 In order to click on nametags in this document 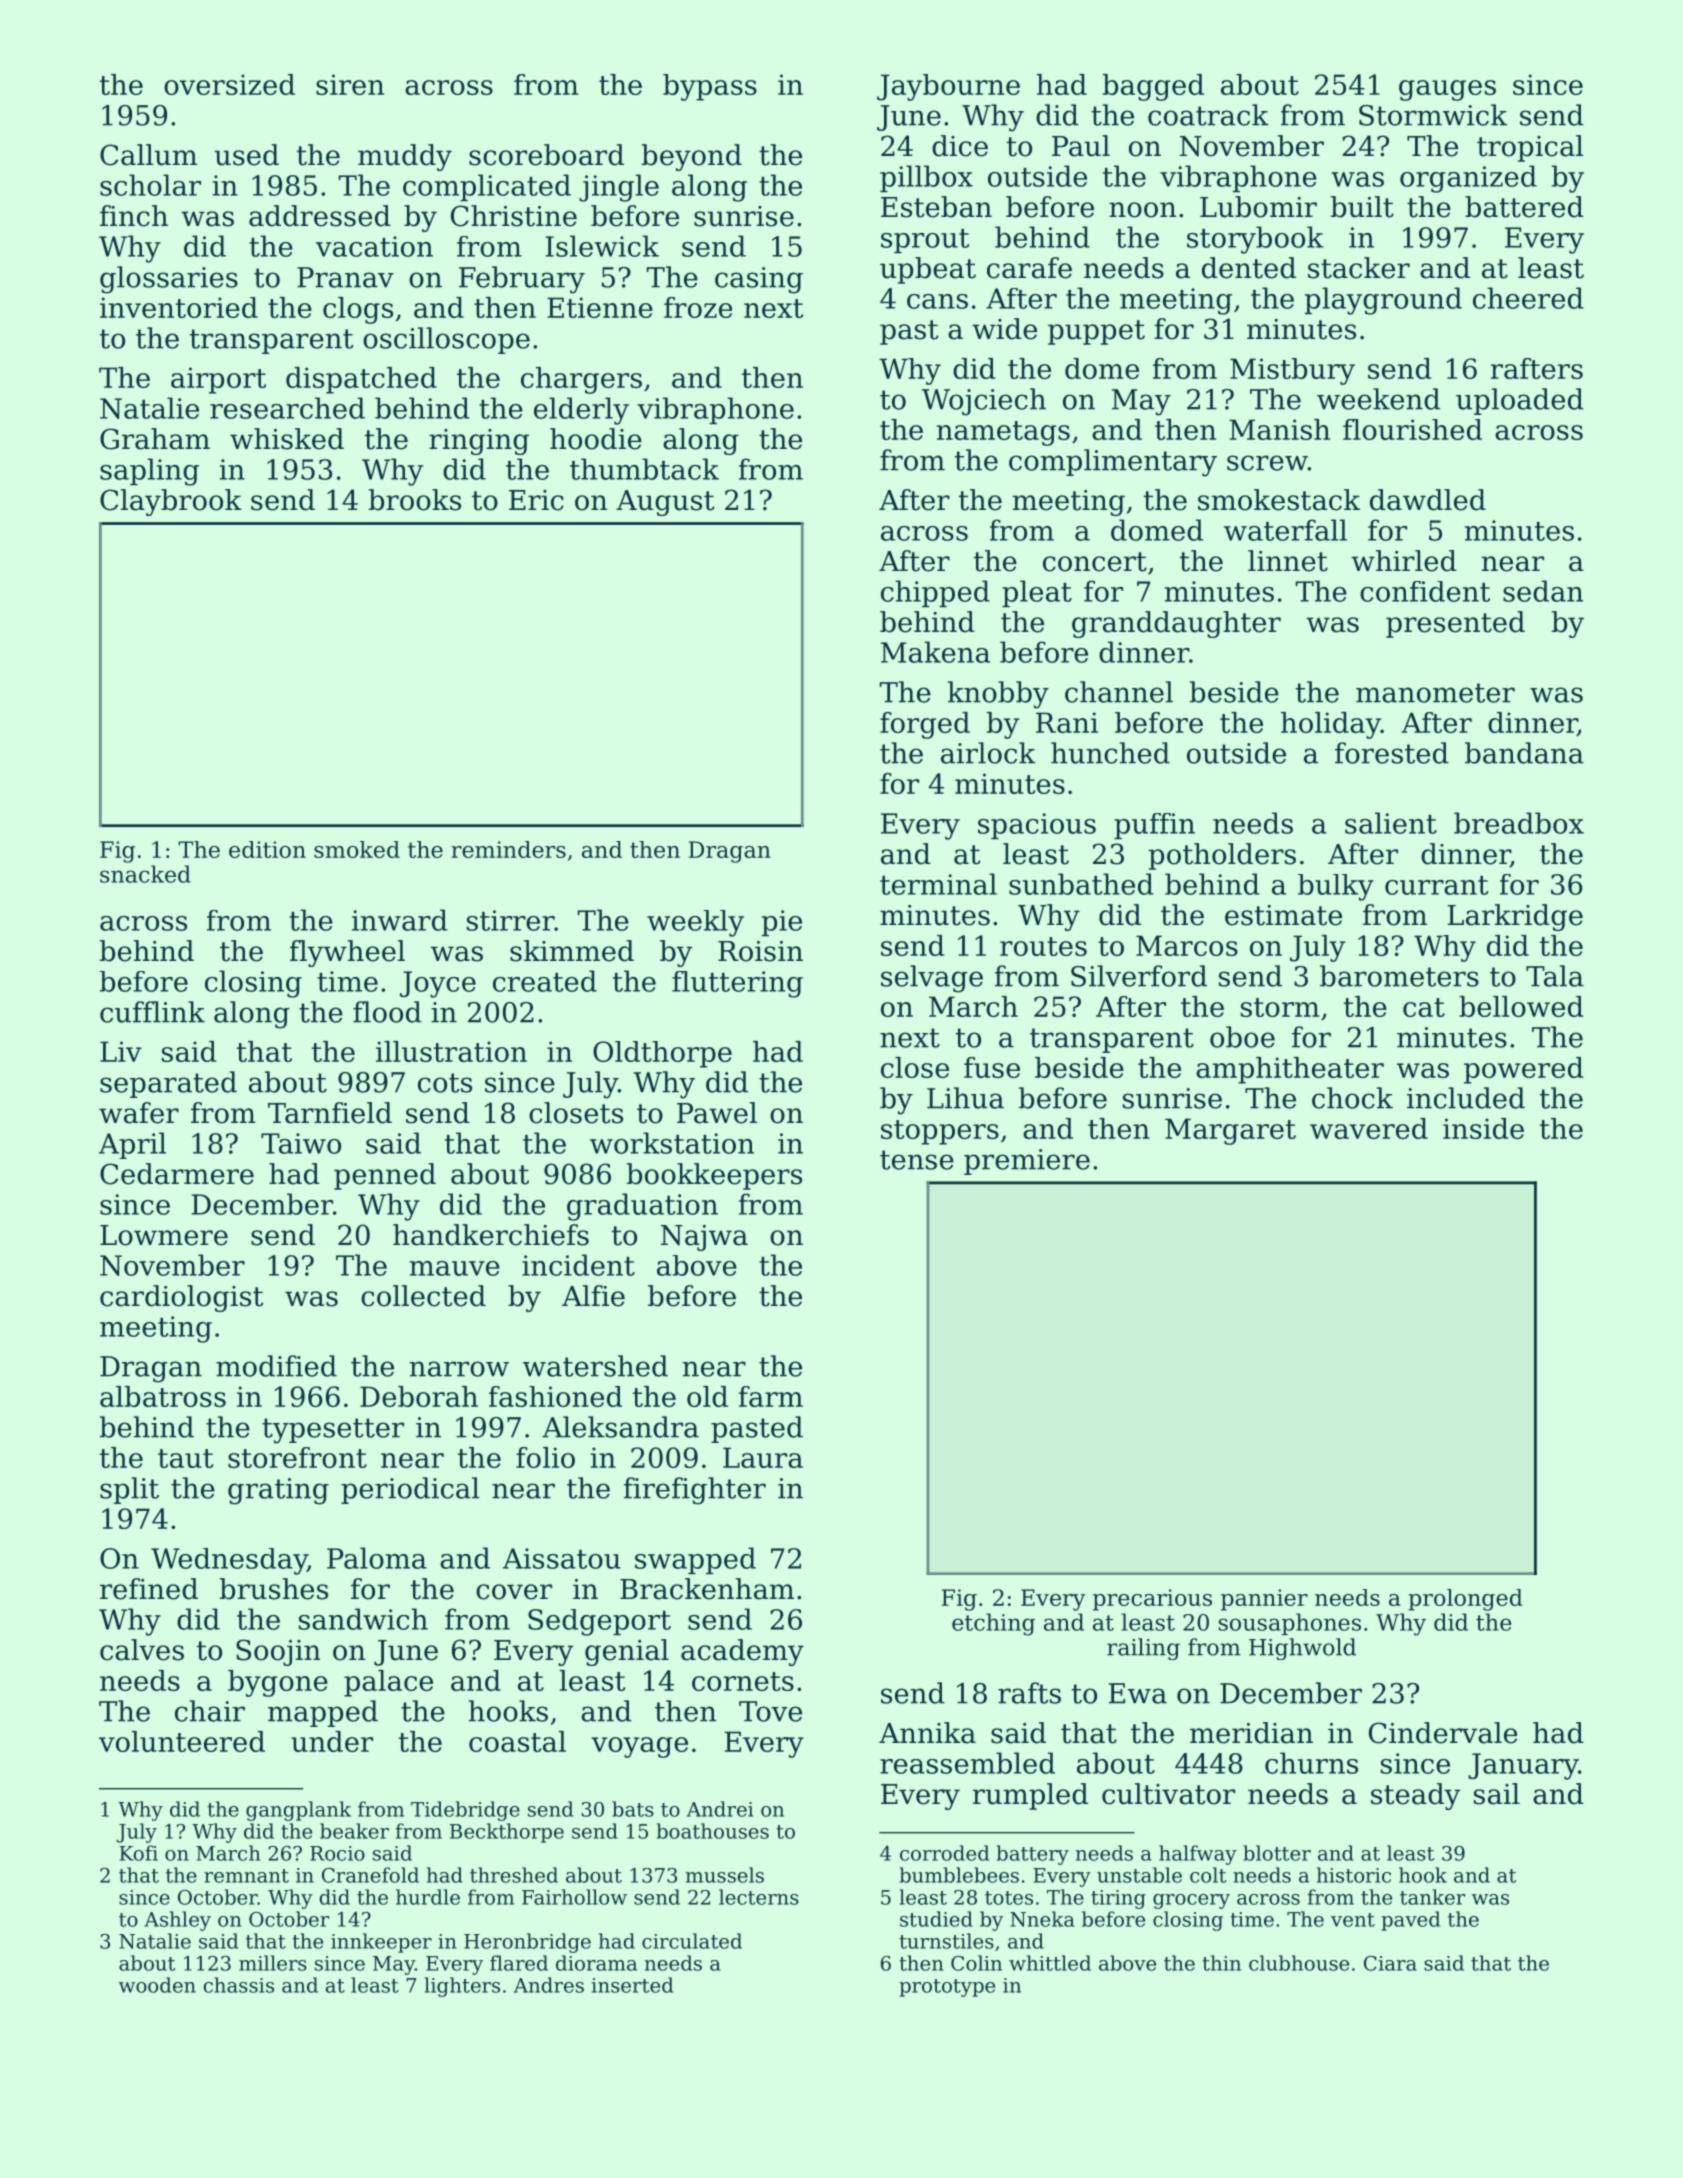, I will do `click(1003, 433)`.
